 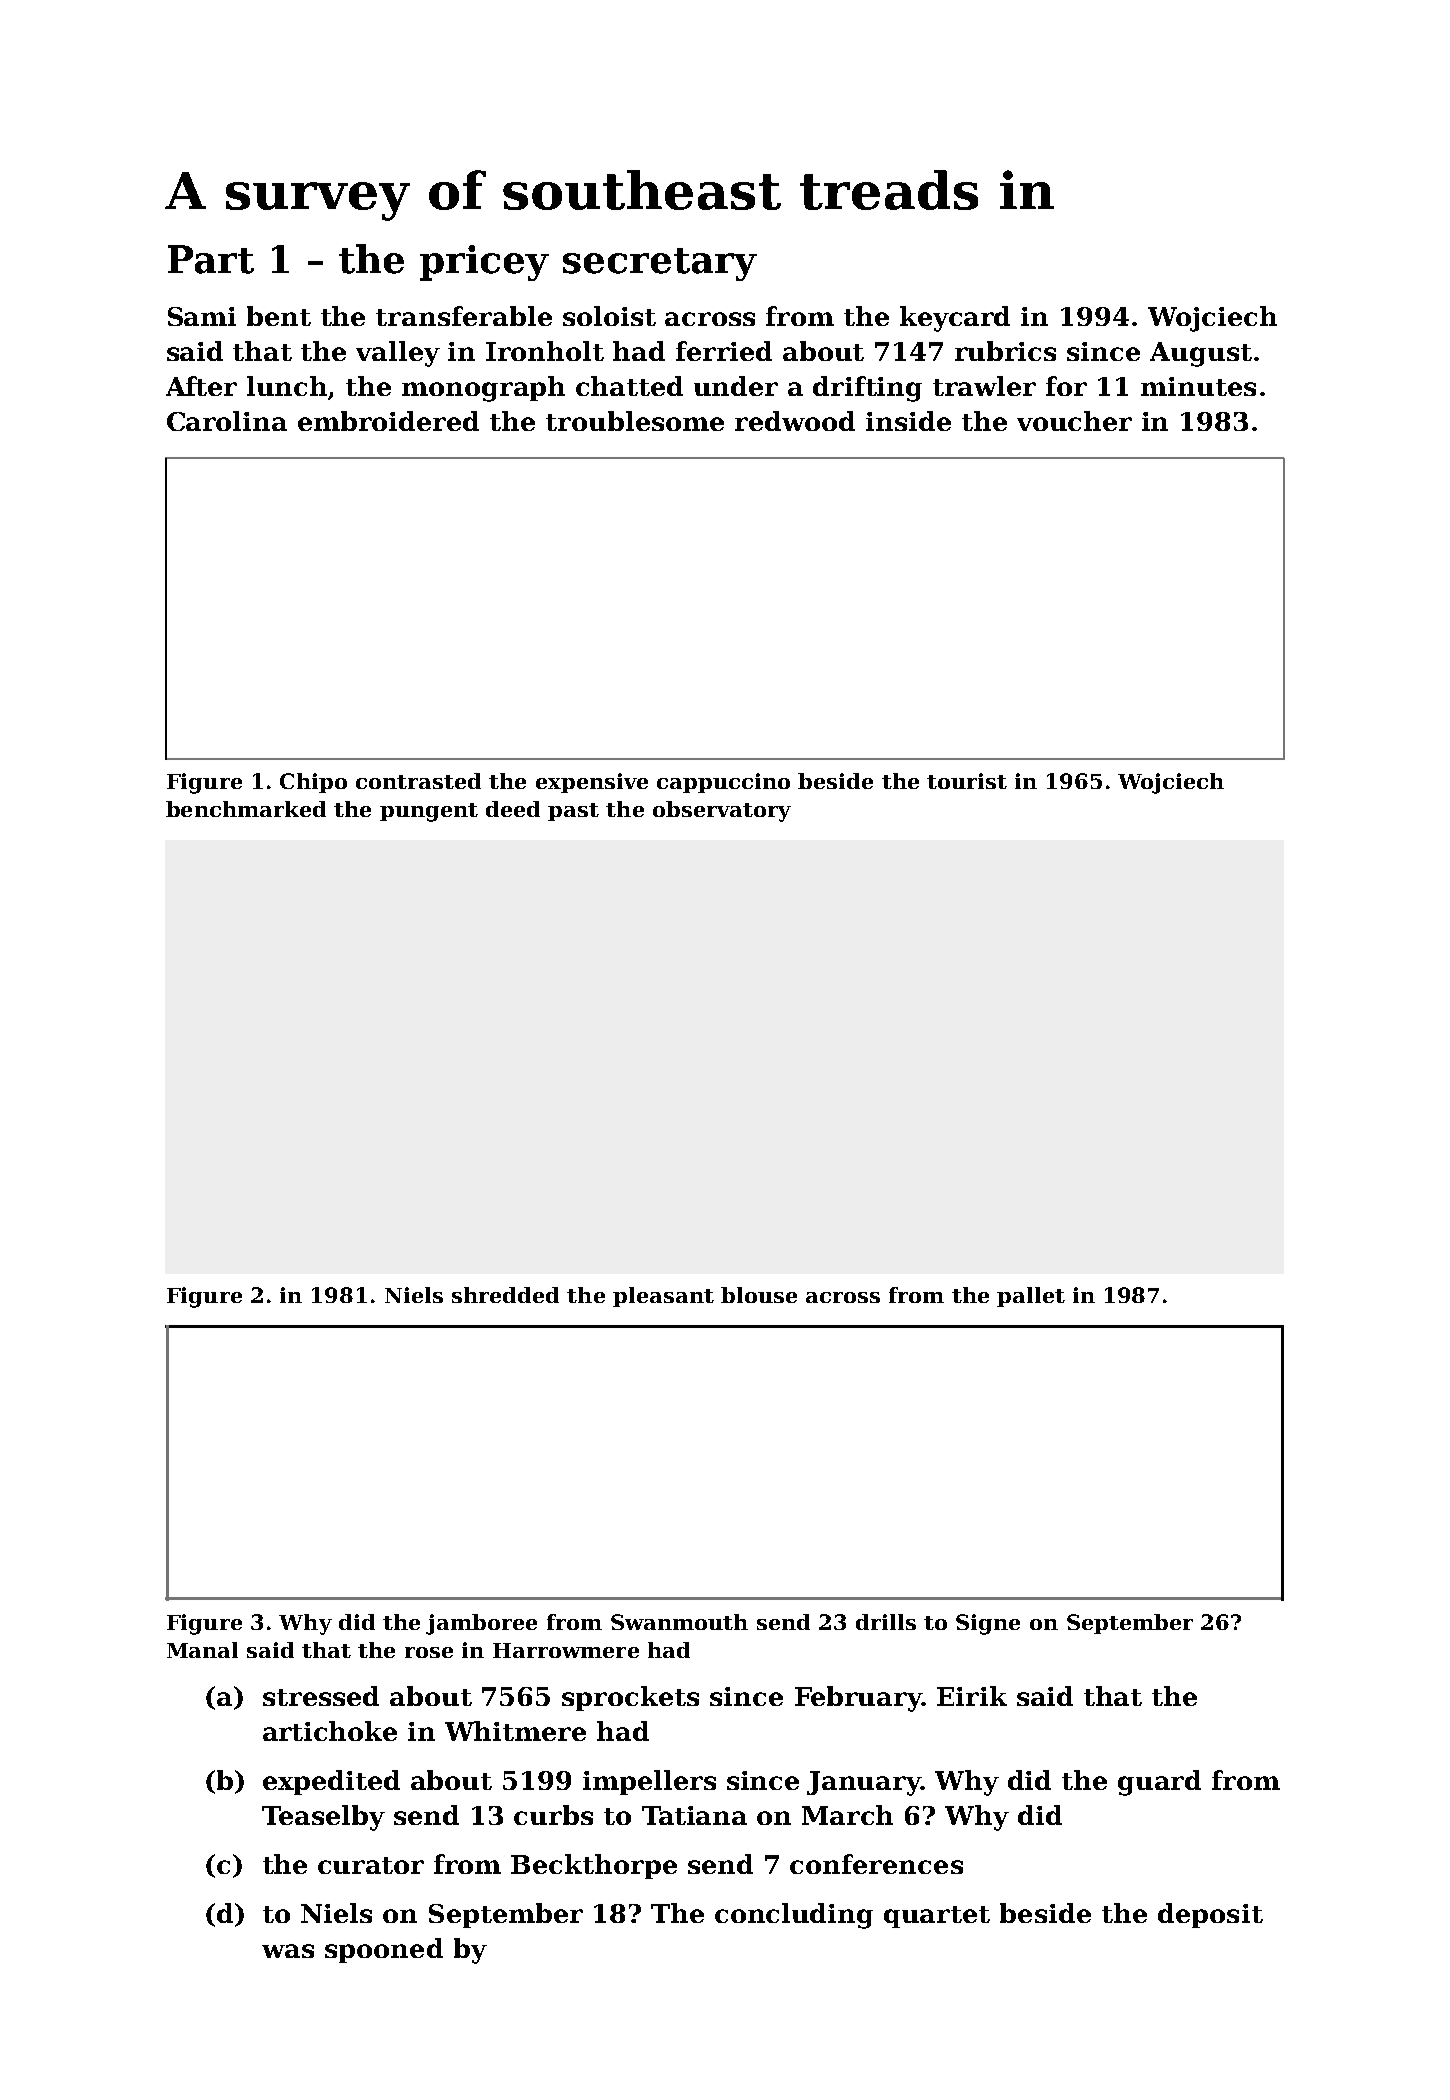 What do you see at coordinates (211, 259) in the screenshot?
I see `Part` at bounding box center [211, 259].
